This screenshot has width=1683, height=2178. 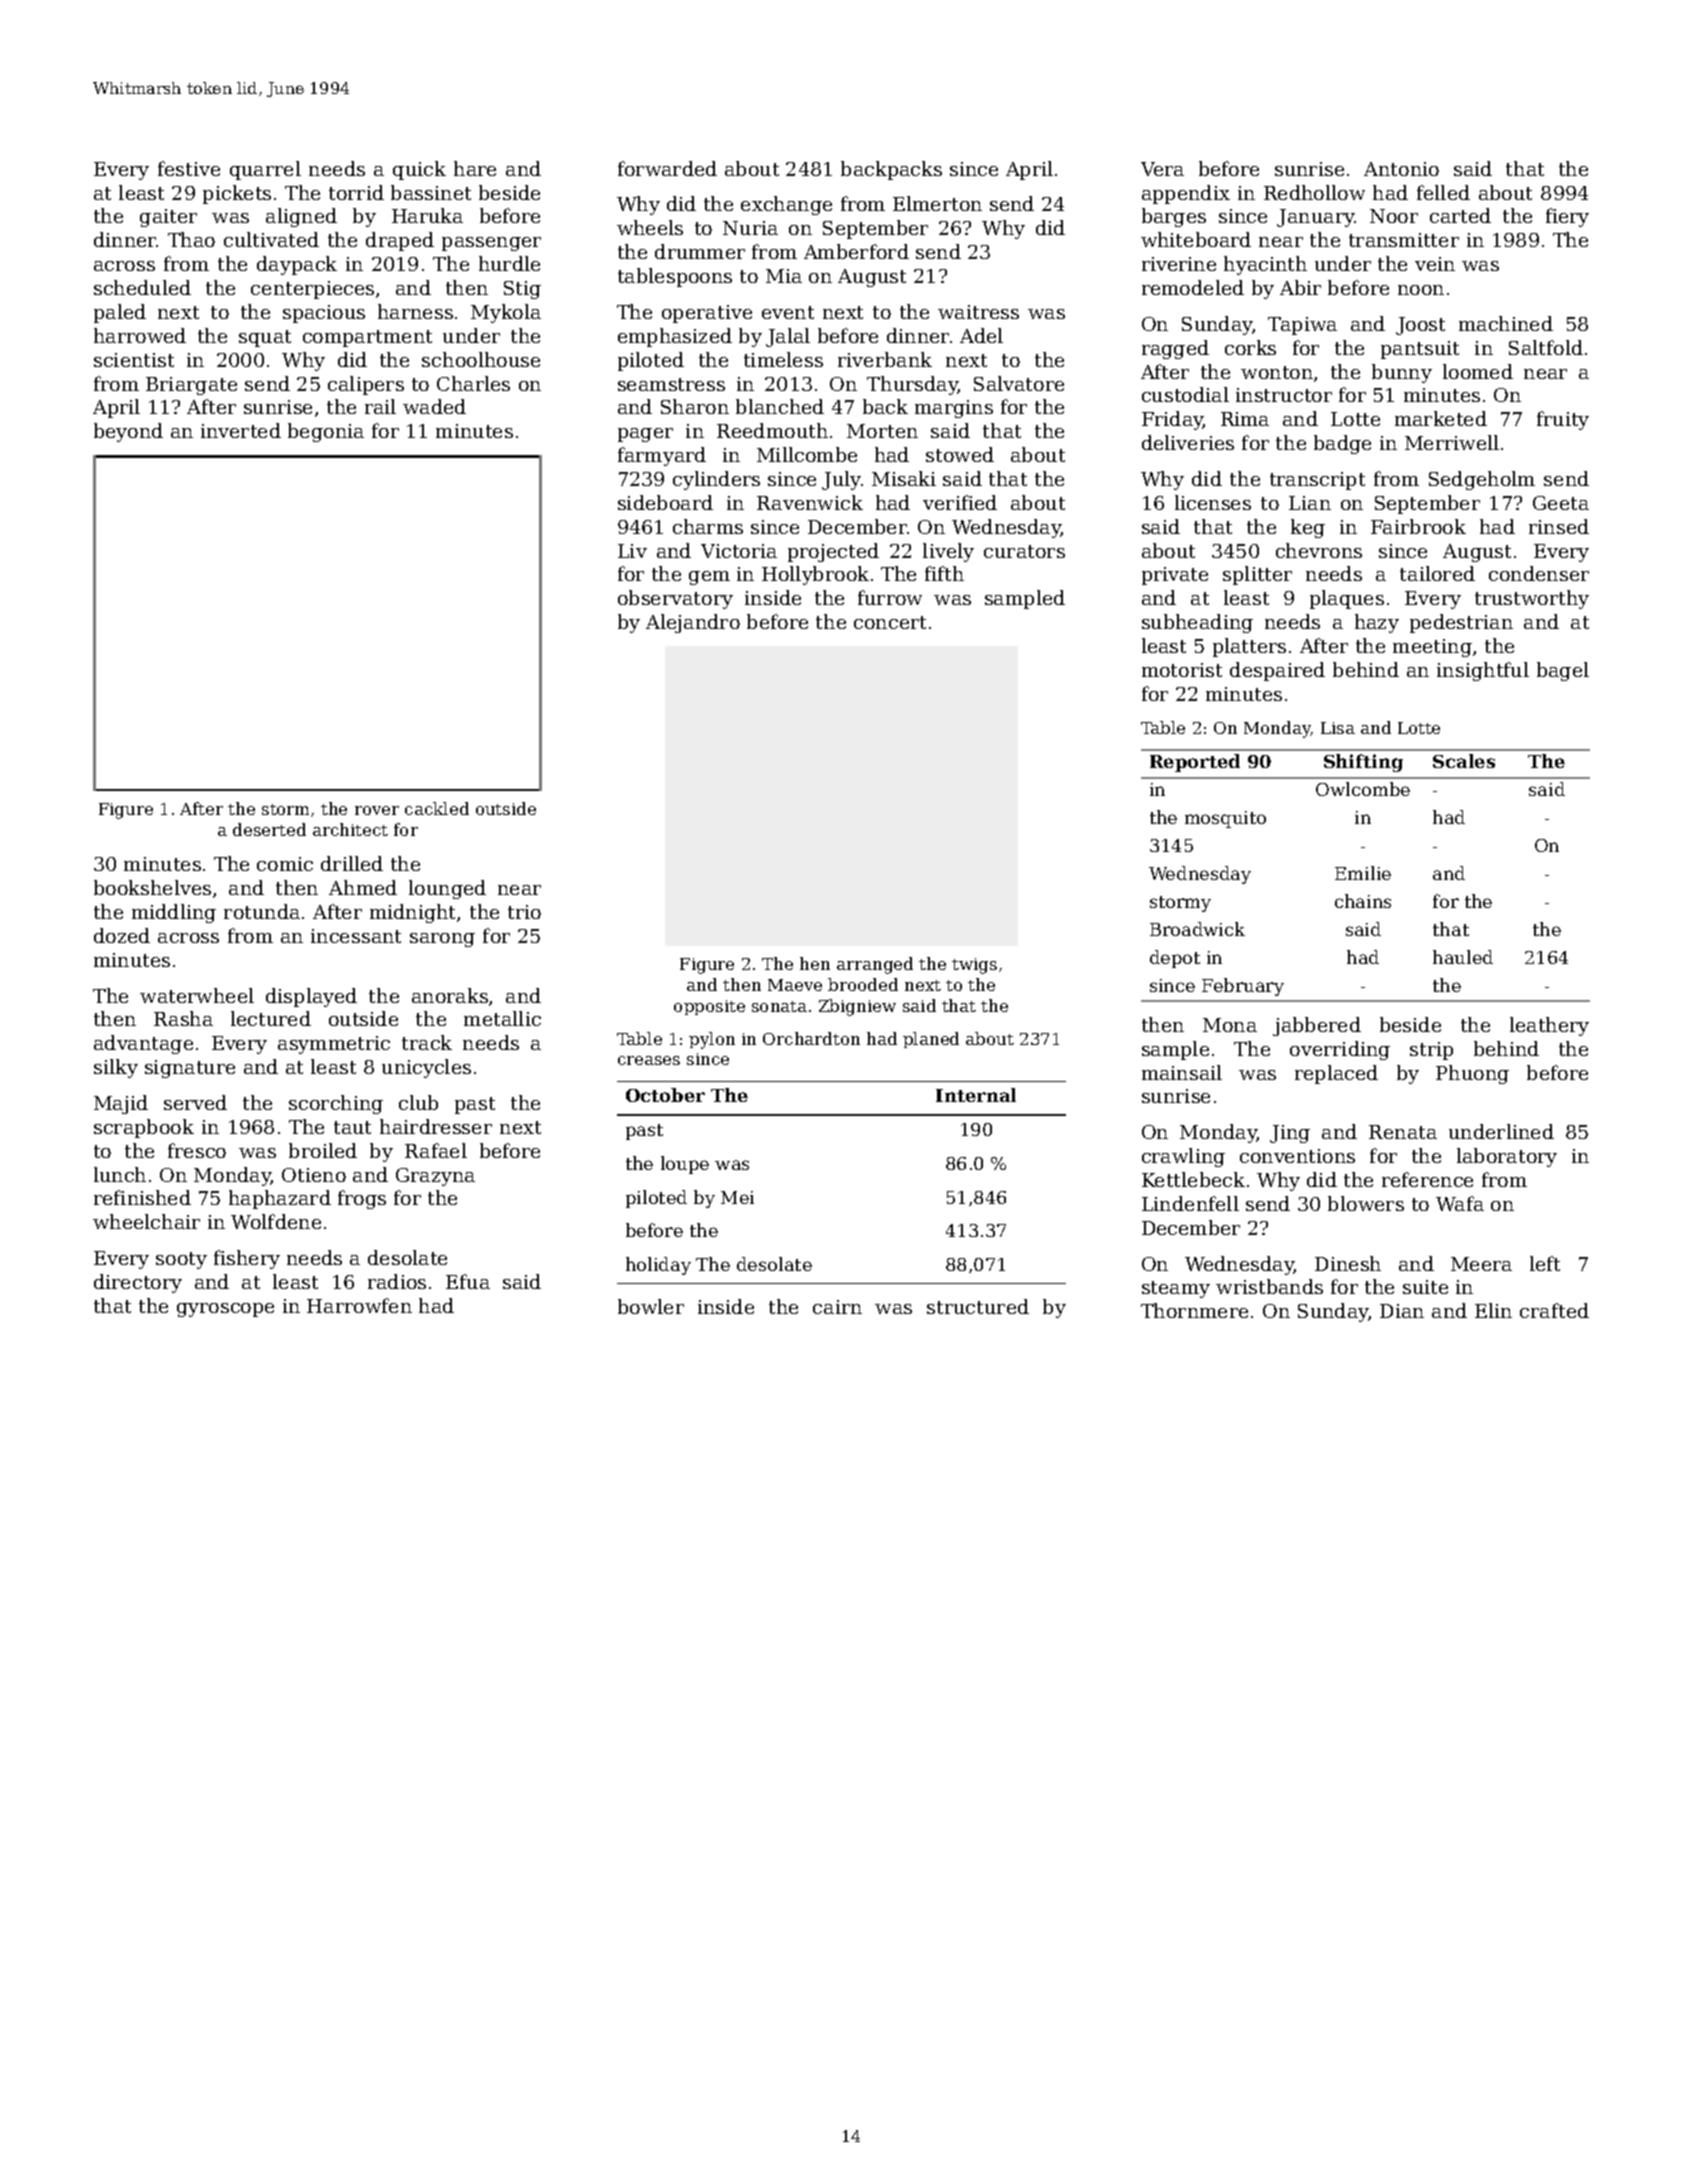 I want to click on Emilie, so click(x=1363, y=873).
